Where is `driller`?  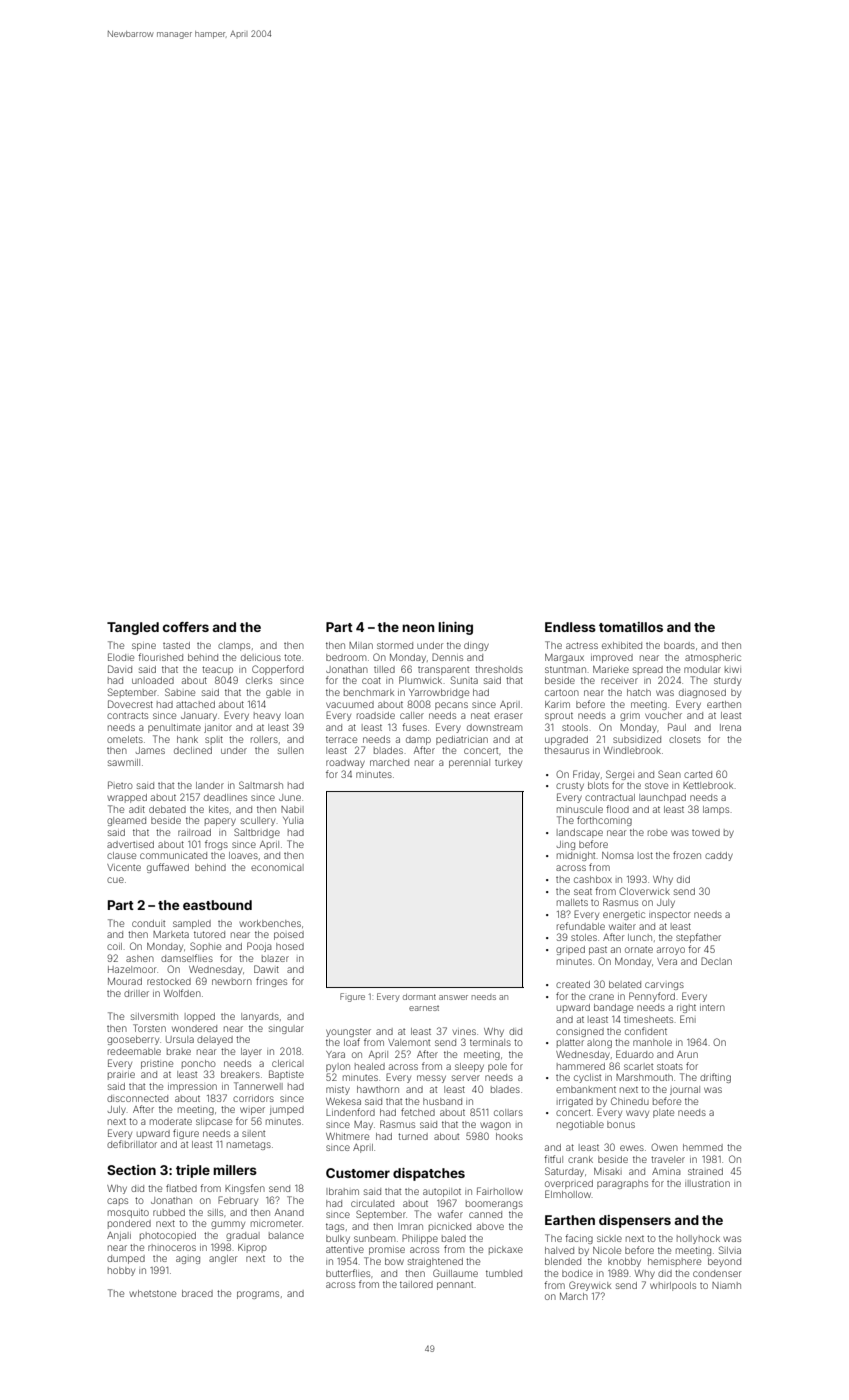 driller is located at coordinates (136, 993).
